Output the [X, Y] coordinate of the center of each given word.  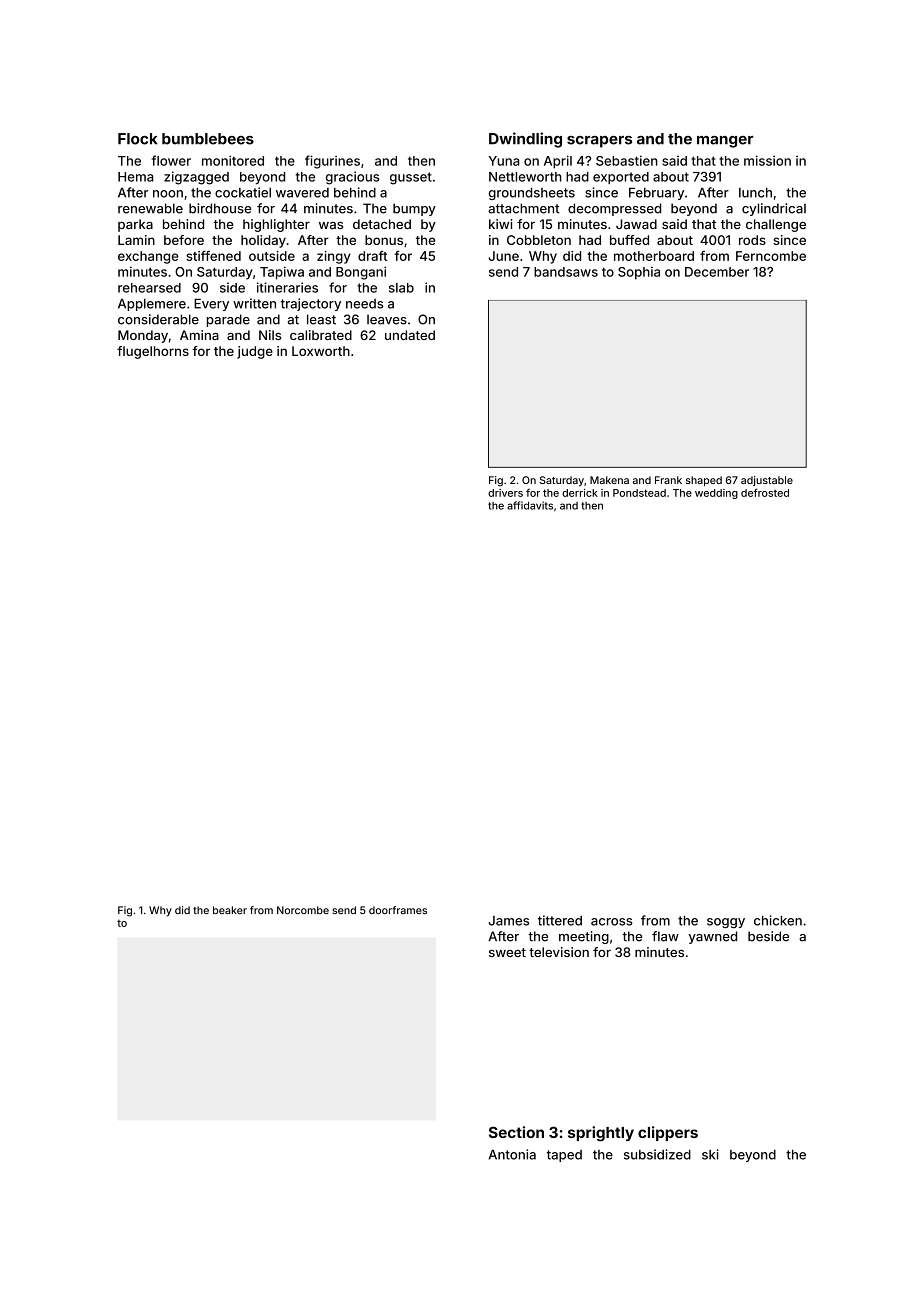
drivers [505, 493]
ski [710, 1154]
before [184, 240]
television [559, 952]
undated [410, 335]
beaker [230, 910]
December [717, 272]
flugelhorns [153, 352]
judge [255, 352]
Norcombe [303, 910]
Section [516, 1132]
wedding [716, 494]
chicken [778, 920]
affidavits [530, 505]
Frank [668, 480]
